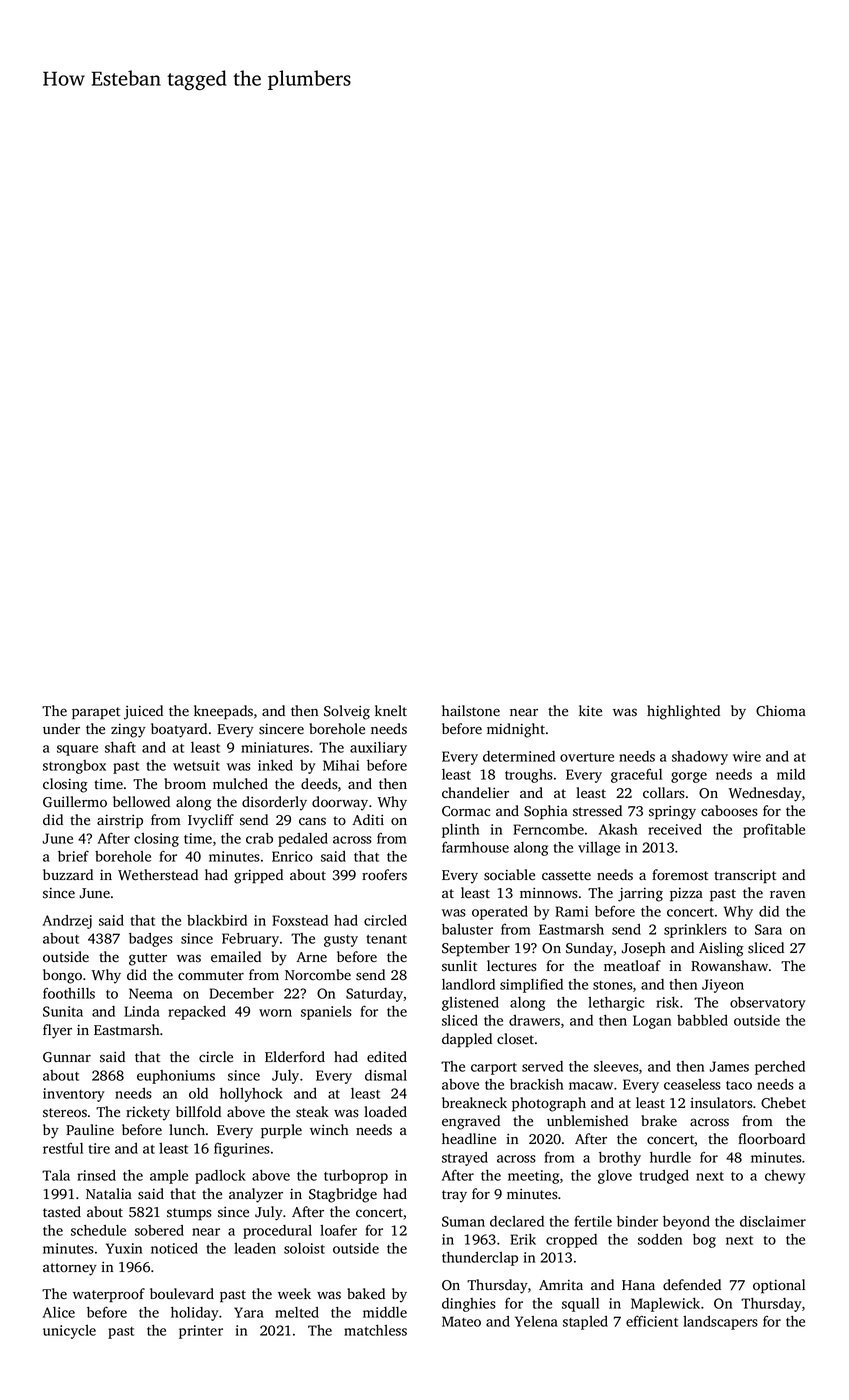 The height and width of the screenshot is (1400, 849). I want to click on brief, so click(73, 856).
